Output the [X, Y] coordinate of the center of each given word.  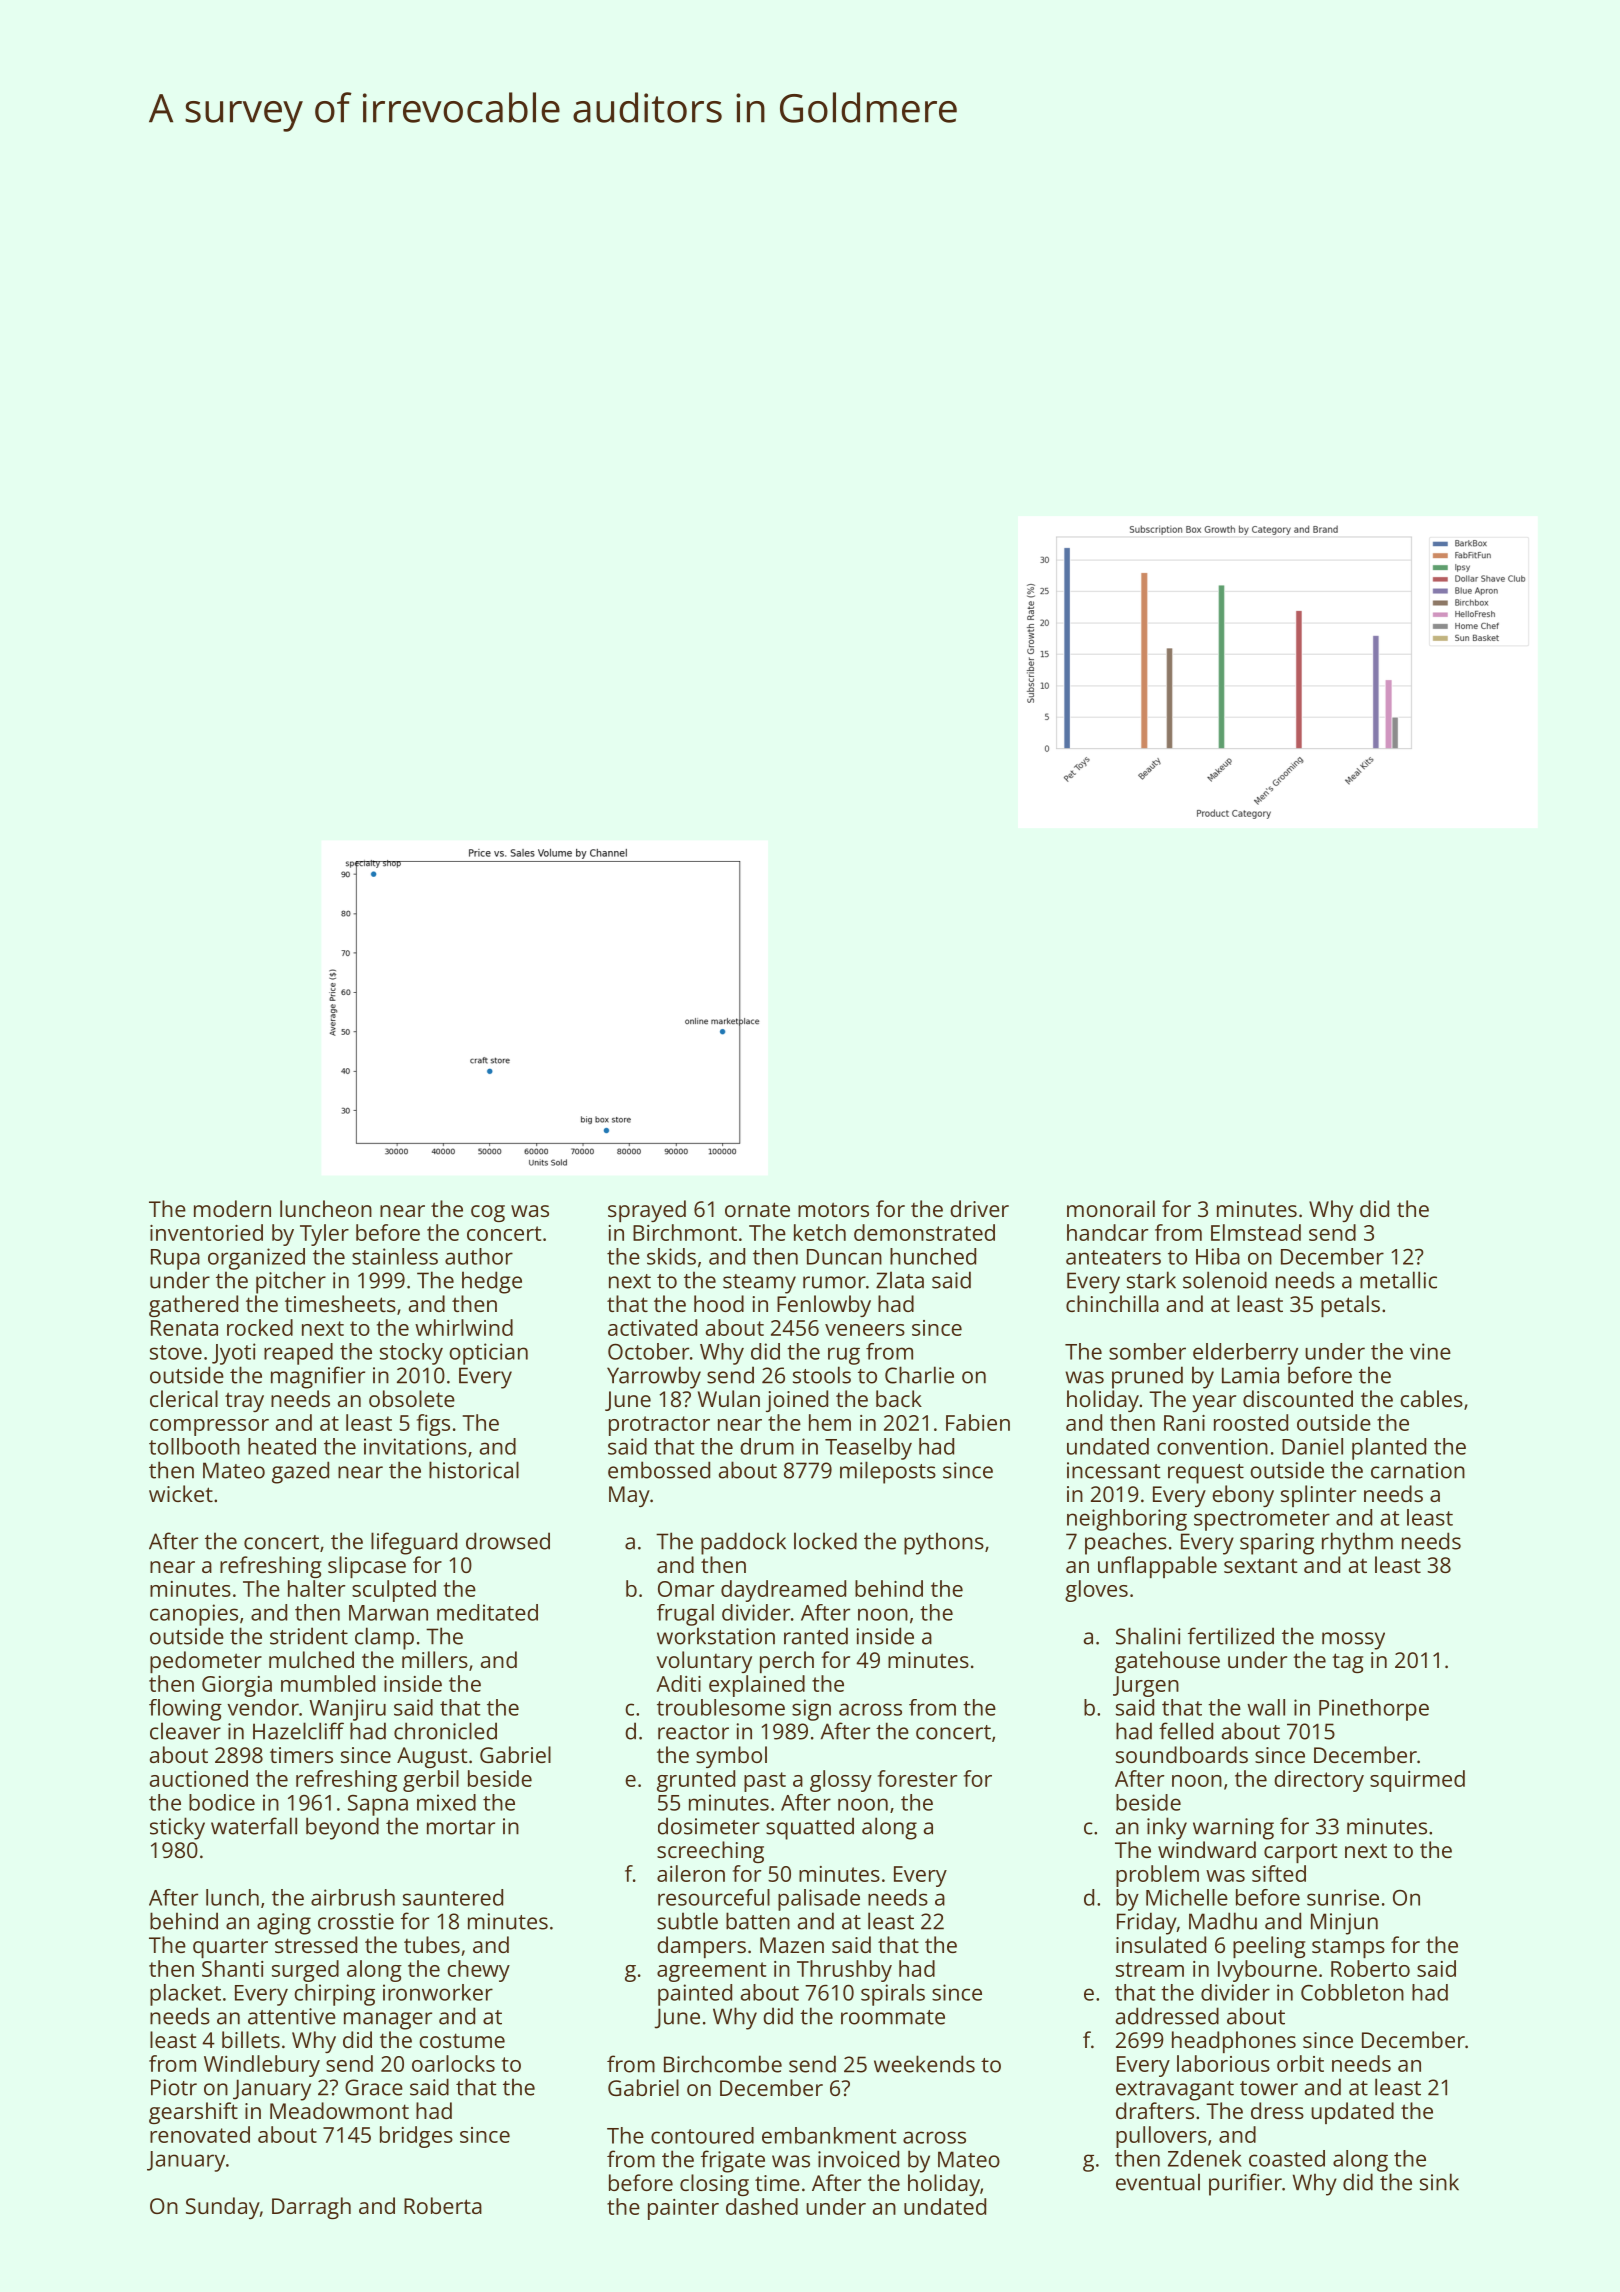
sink [1439, 2182]
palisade [819, 1900]
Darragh [311, 2208]
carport [1300, 1853]
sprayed [647, 1211]
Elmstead [1256, 1232]
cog [488, 1213]
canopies [194, 1615]
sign [811, 1710]
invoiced [858, 2159]
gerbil [431, 1781]
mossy [1353, 1641]
